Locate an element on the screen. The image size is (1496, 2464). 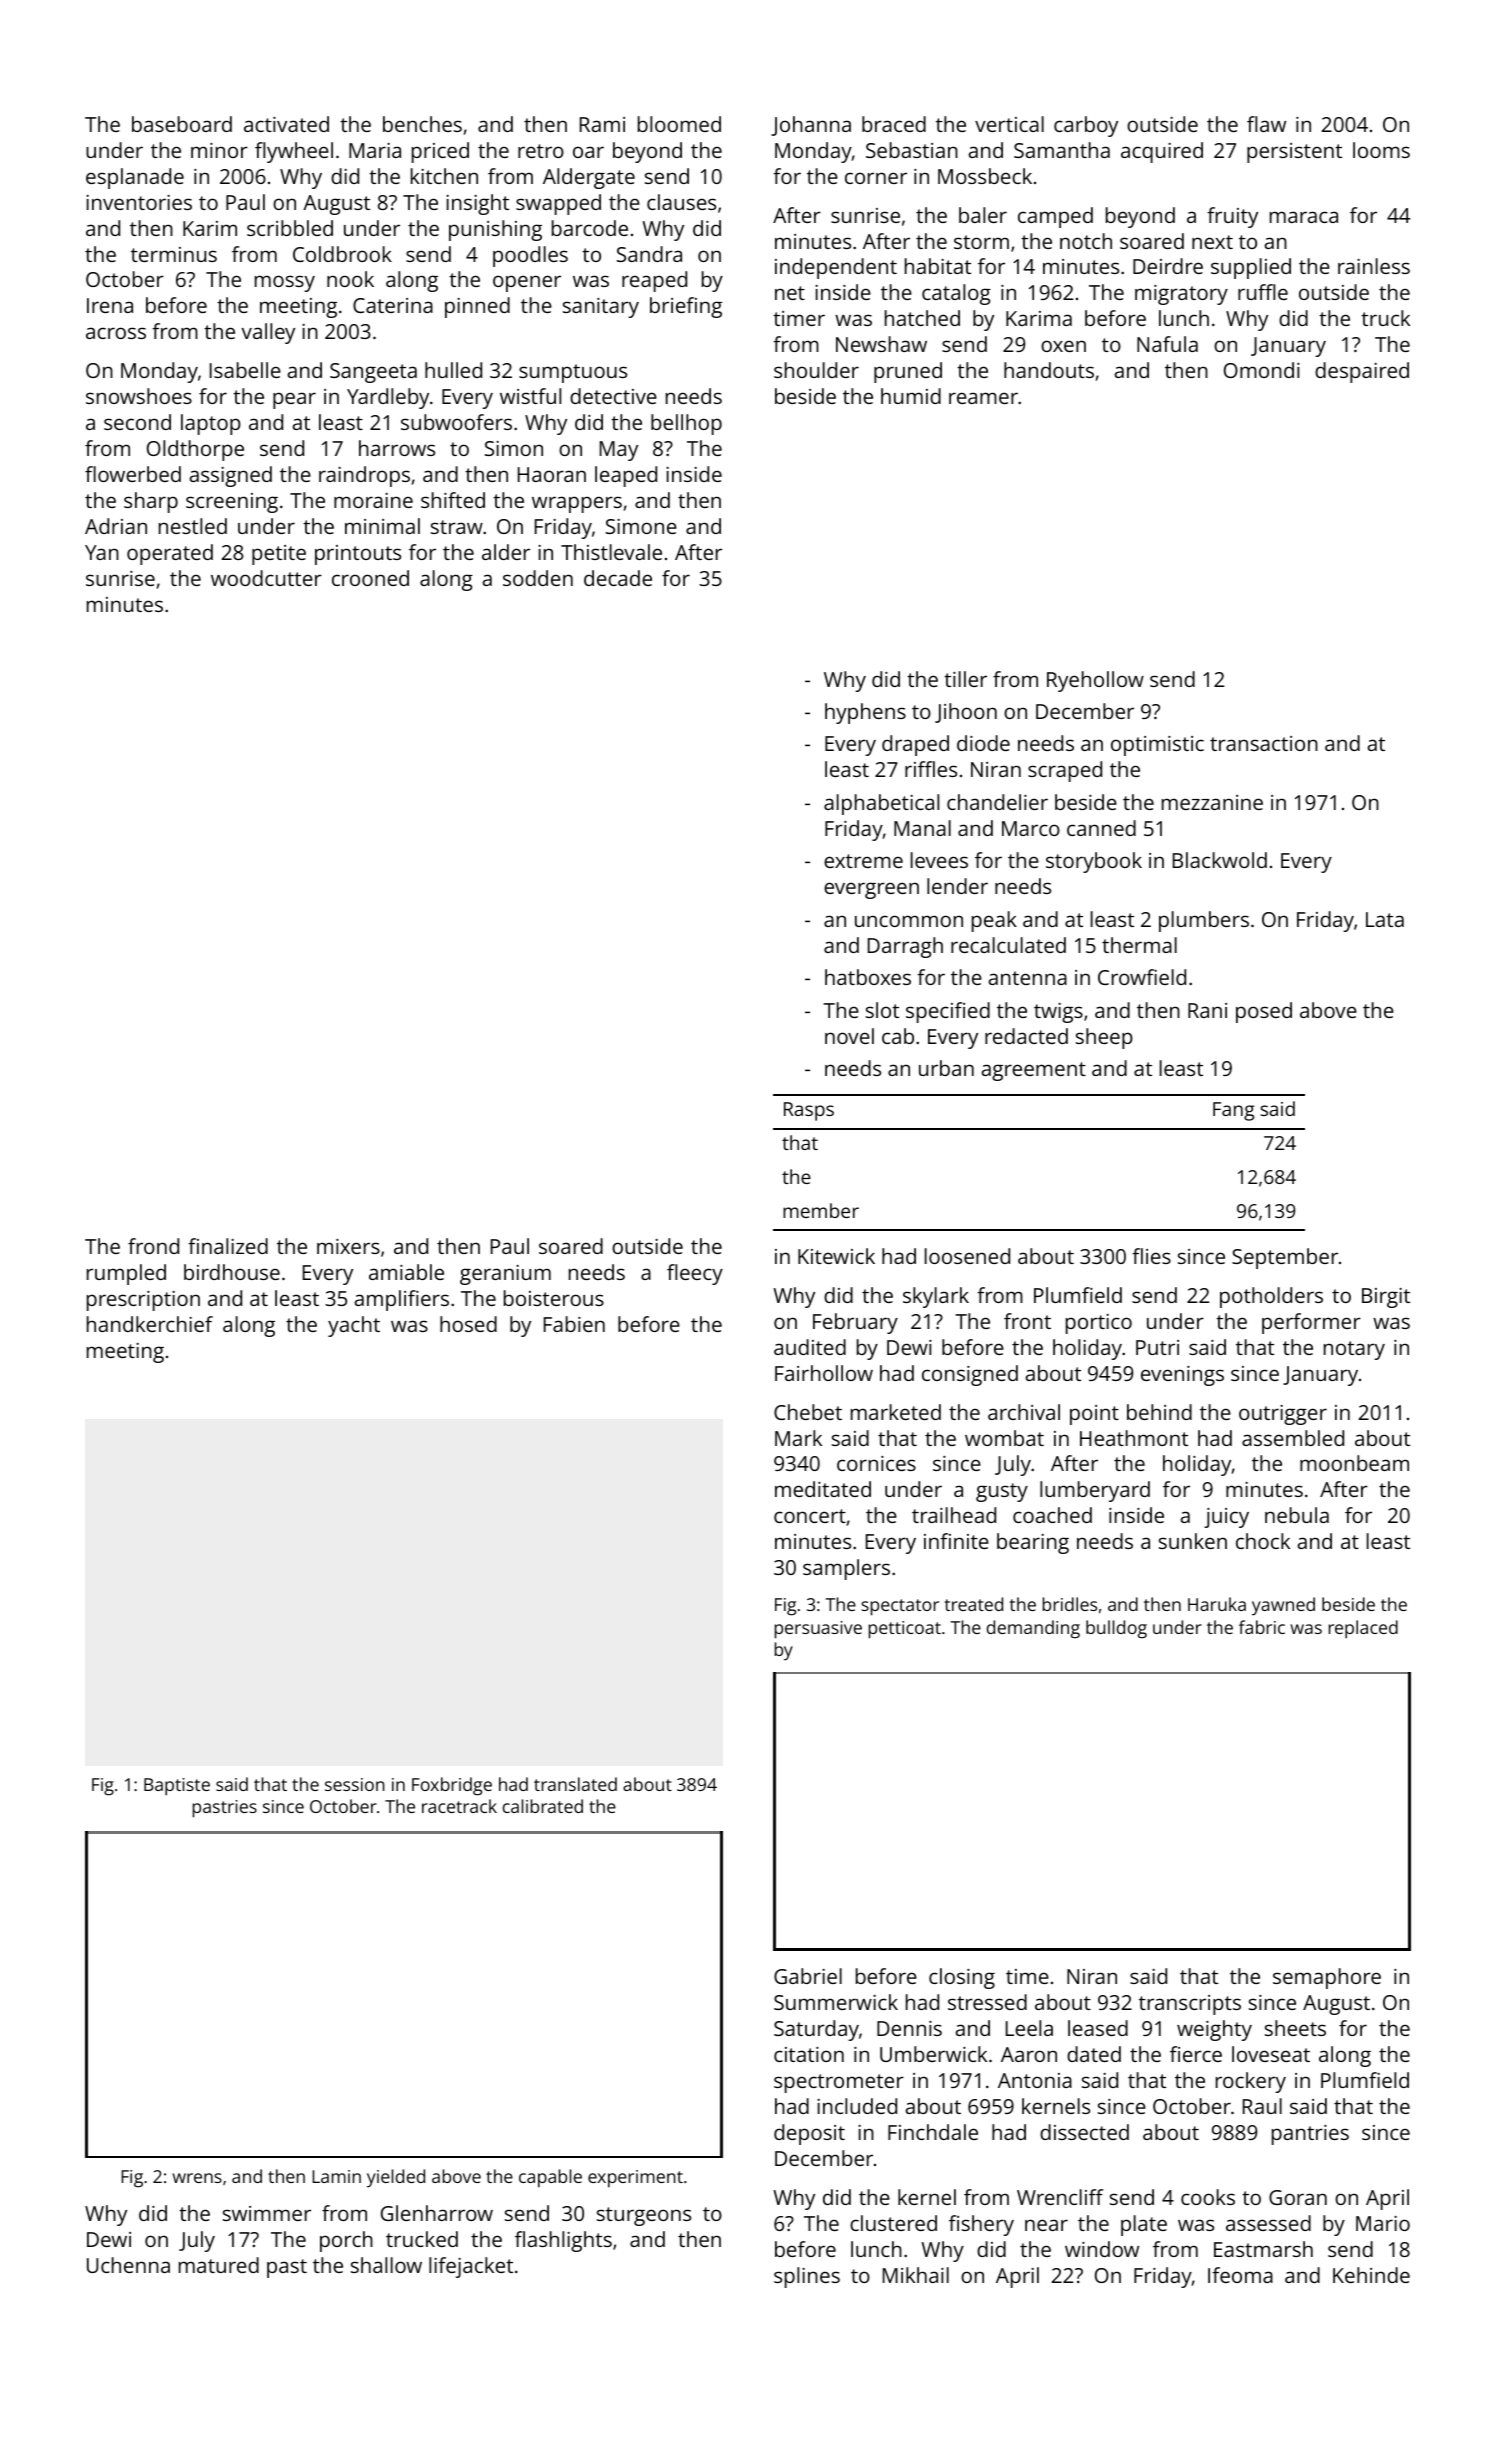
Lata is located at coordinates (1385, 919).
